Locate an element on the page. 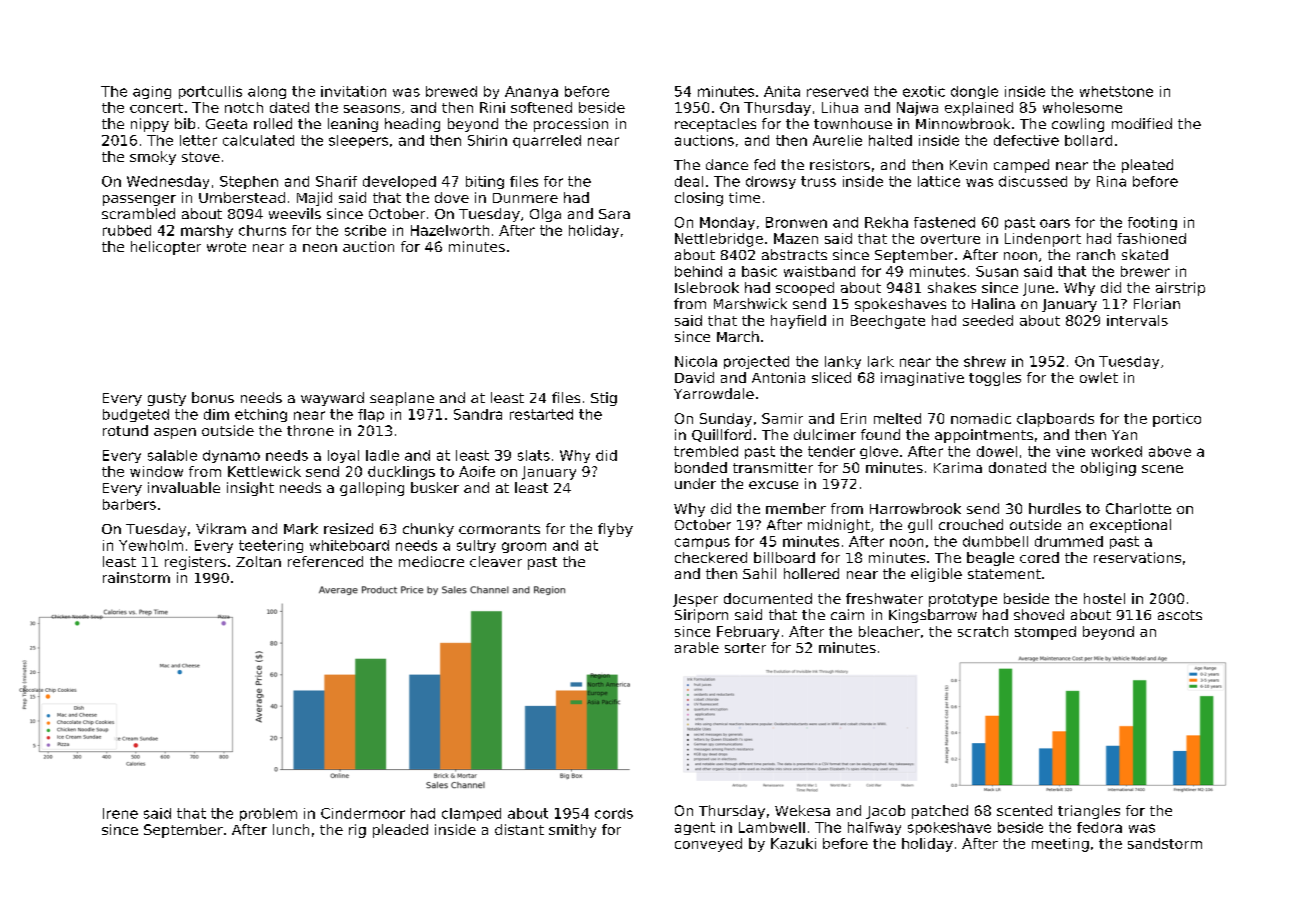 This page has width=1308, height=924. Hazelworth is located at coordinates (450, 230).
